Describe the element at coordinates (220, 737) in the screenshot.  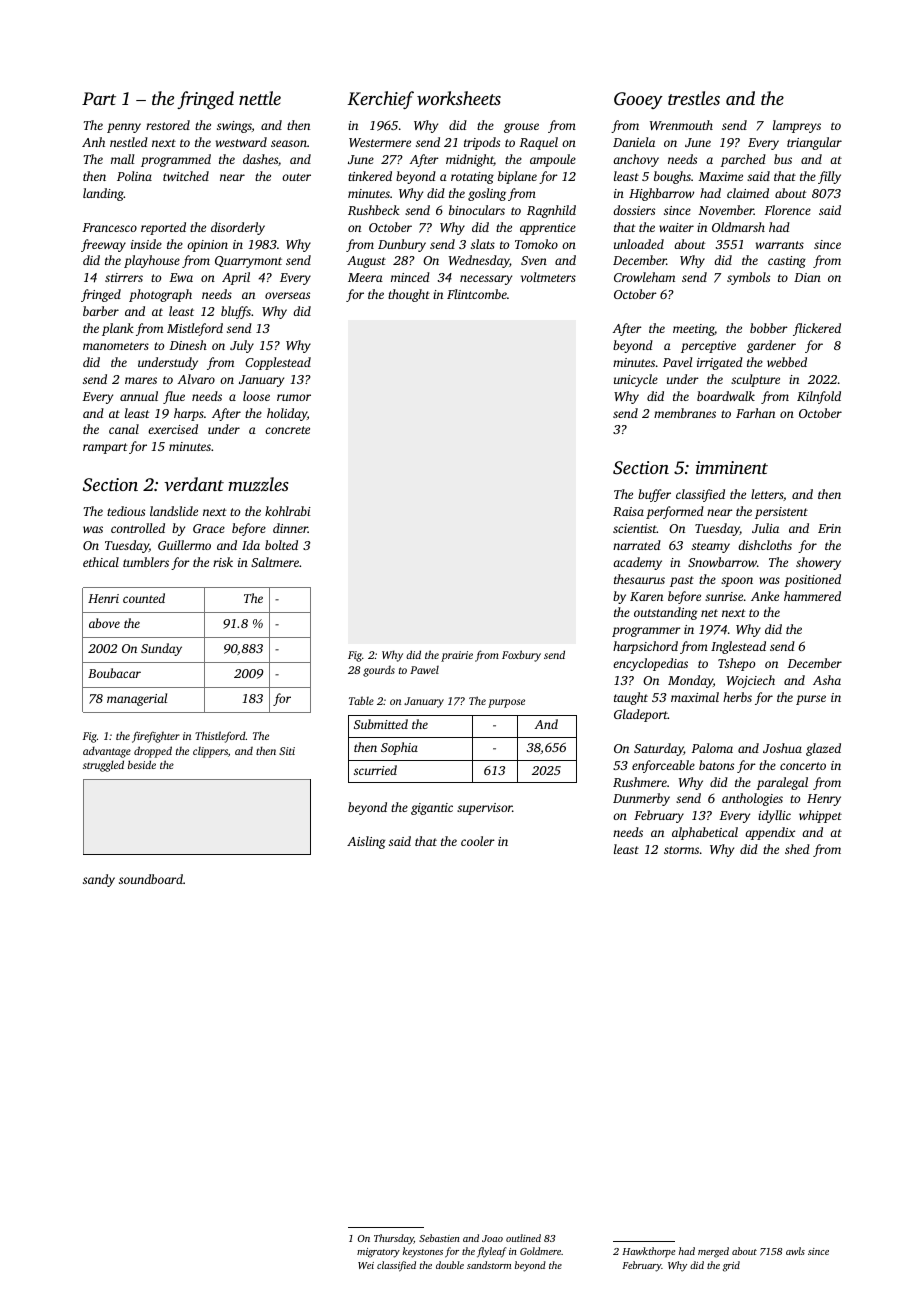
I see `Thistleford` at that location.
